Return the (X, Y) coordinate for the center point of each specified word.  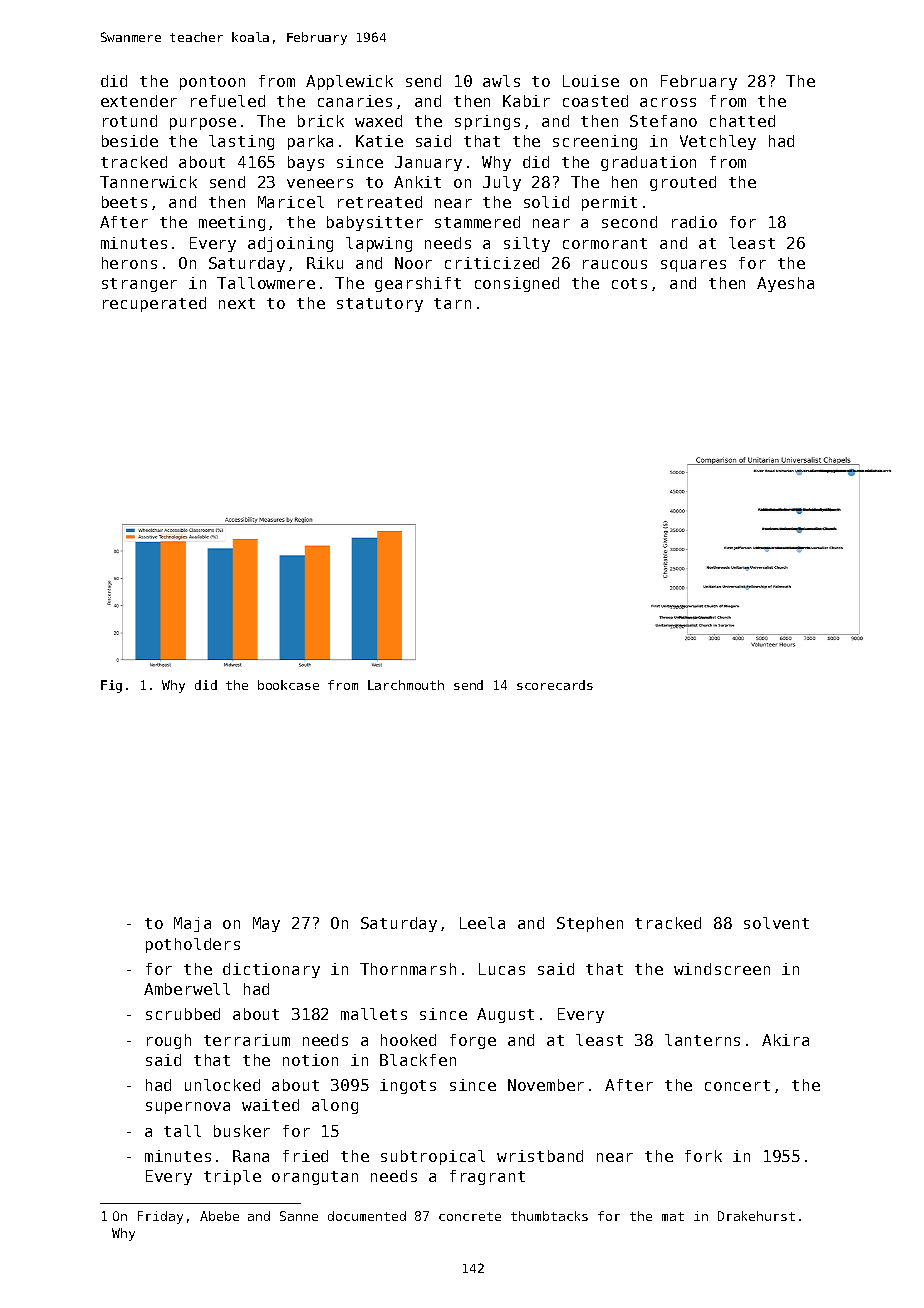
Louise (591, 81)
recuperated (154, 304)
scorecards (555, 685)
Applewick (349, 82)
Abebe (219, 1216)
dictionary (271, 970)
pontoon (212, 83)
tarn (452, 303)
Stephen (590, 924)
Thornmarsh (408, 969)
